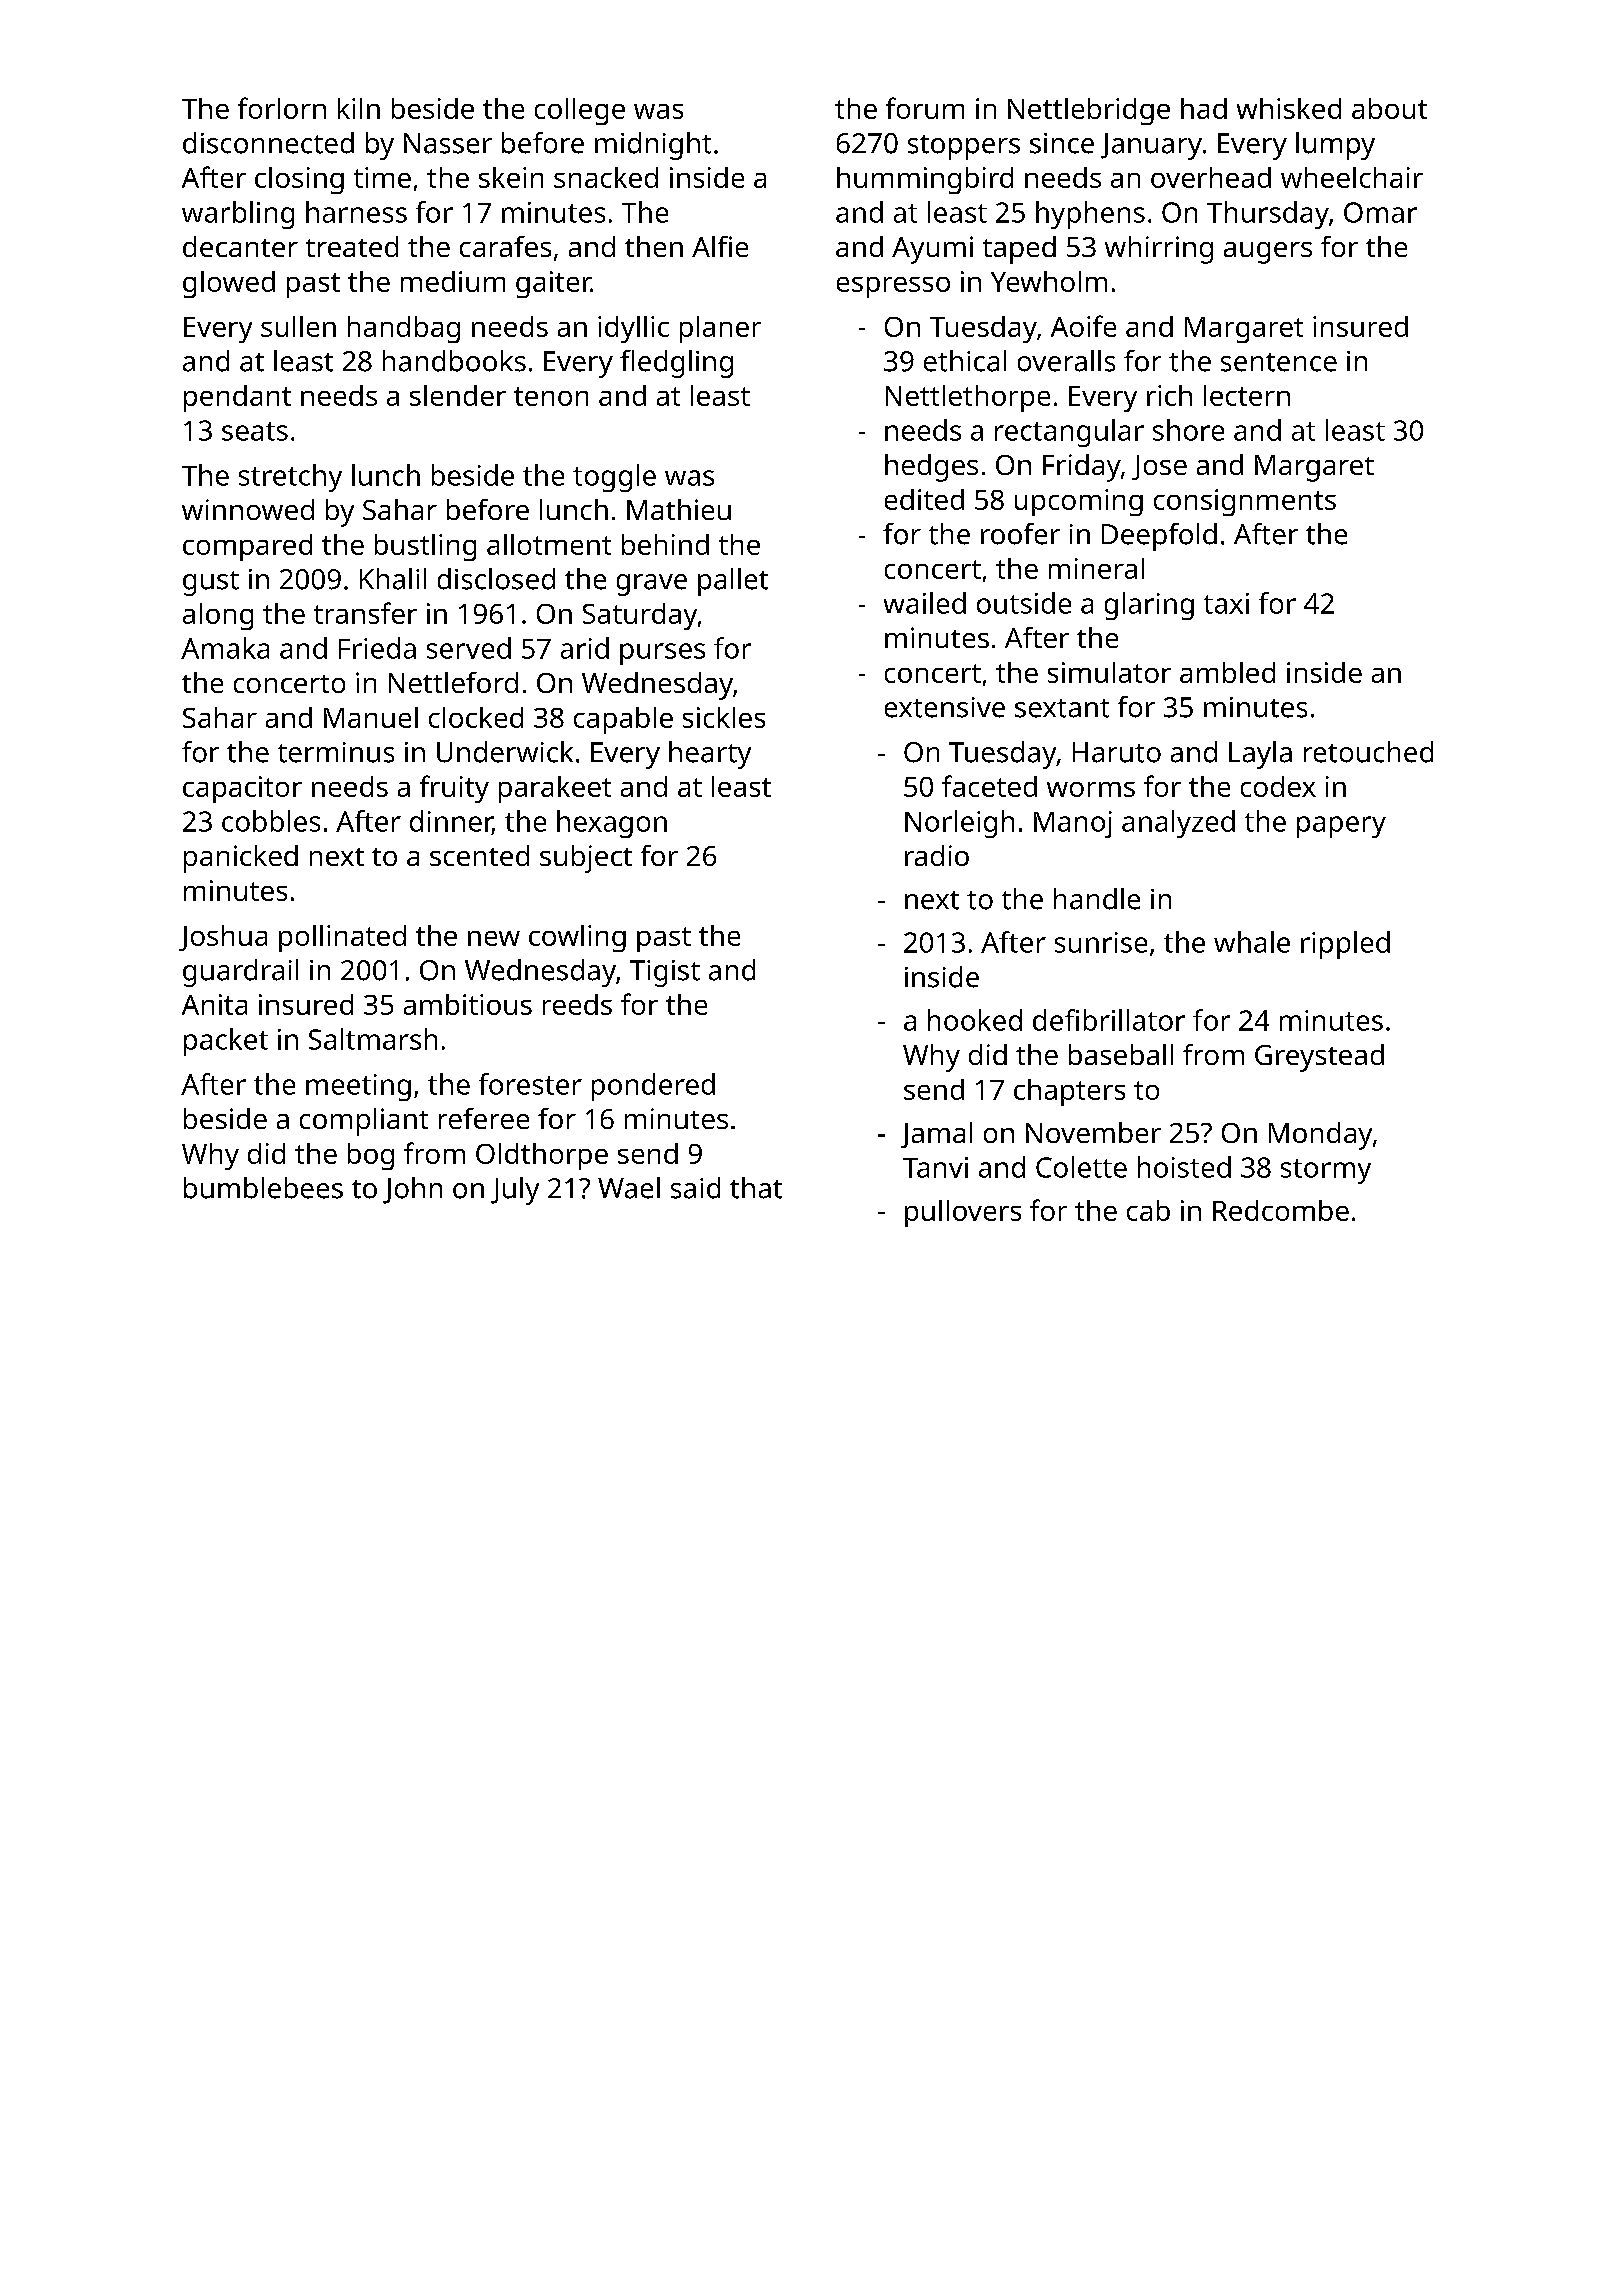  I want to click on stoppers, so click(964, 147).
